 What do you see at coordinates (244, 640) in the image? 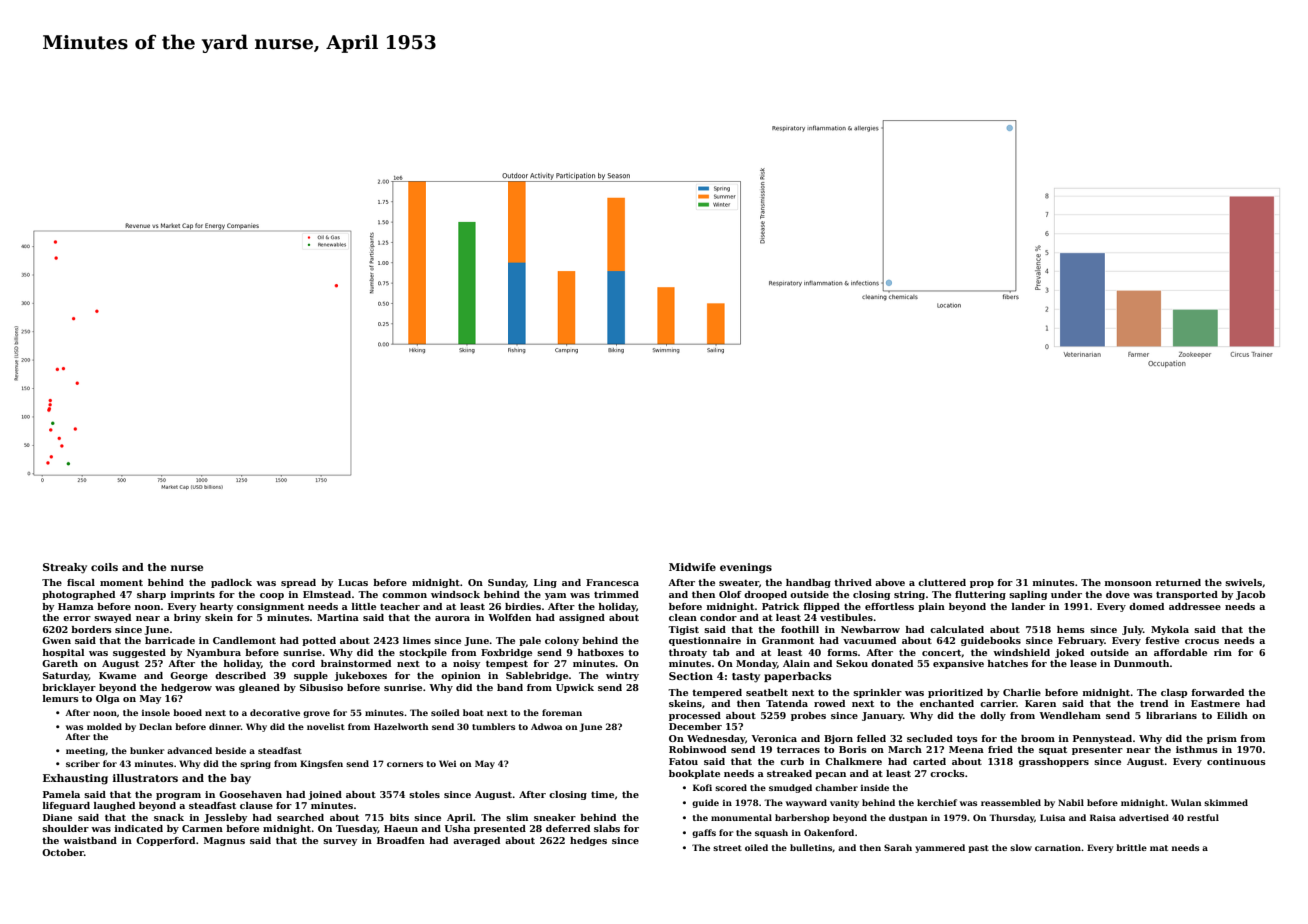
I see `Candlemont` at bounding box center [244, 640].
